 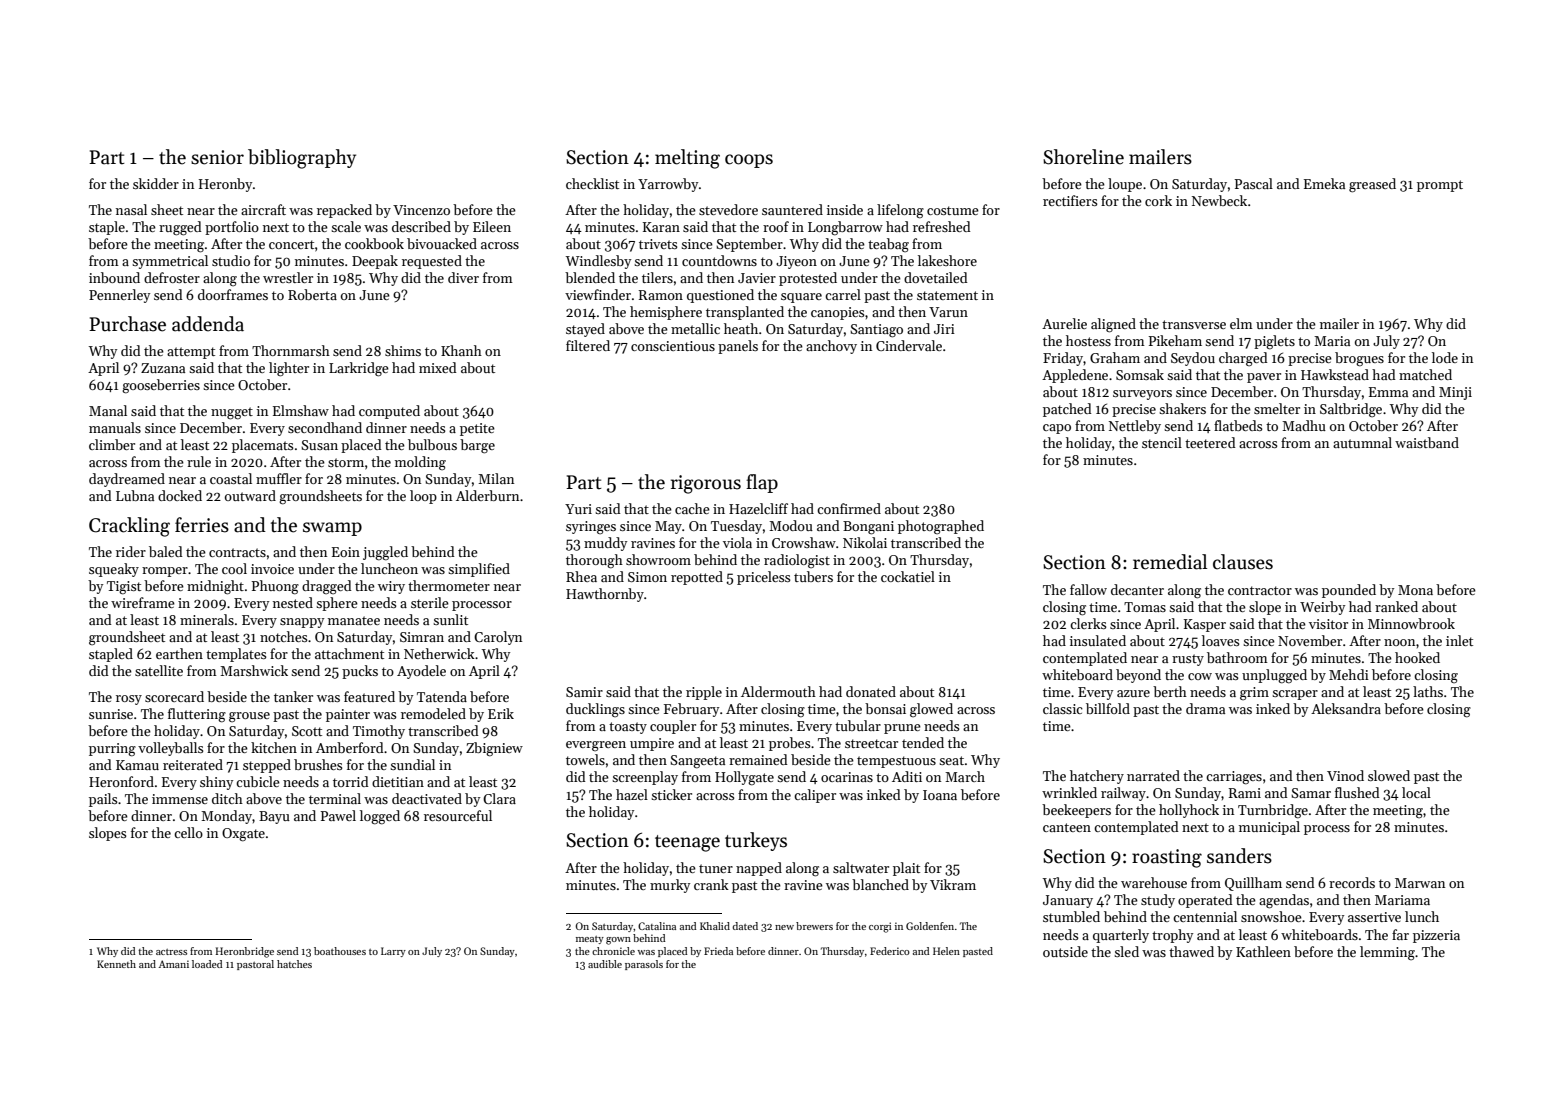 What do you see at coordinates (302, 159) in the screenshot?
I see `bibliography` at bounding box center [302, 159].
